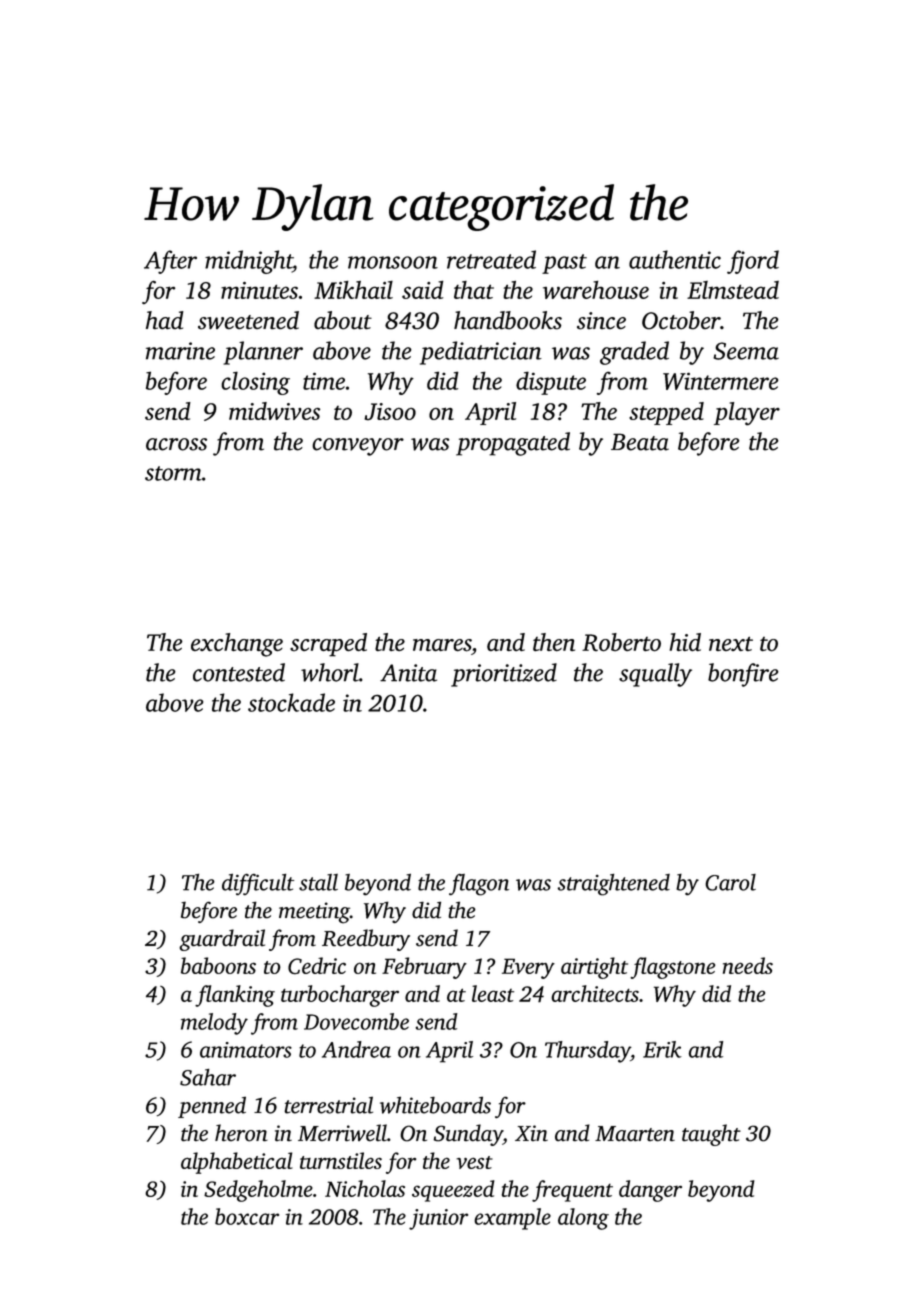 The image size is (924, 1311). Describe the element at coordinates (237, 645) in the document. I see `exchange` at that location.
